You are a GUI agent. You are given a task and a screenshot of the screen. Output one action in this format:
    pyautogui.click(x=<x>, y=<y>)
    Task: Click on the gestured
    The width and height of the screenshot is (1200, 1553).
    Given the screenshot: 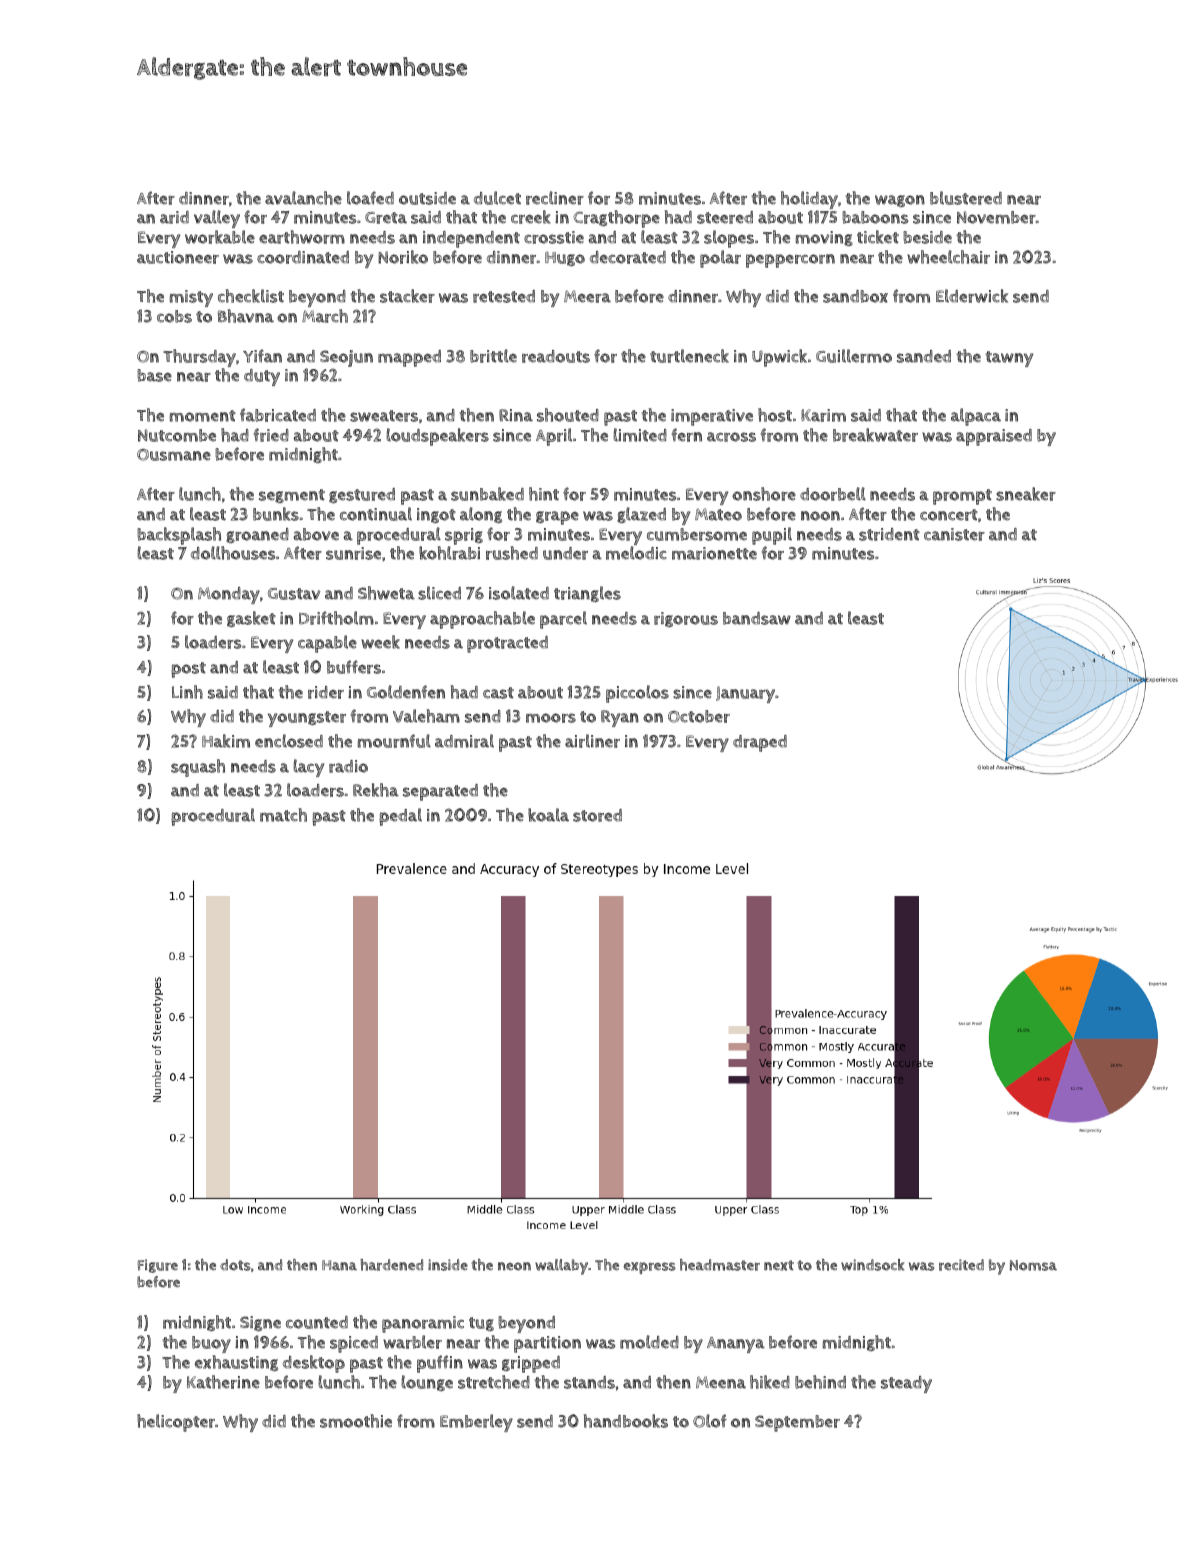 What is the action you would take?
    pyautogui.click(x=362, y=495)
